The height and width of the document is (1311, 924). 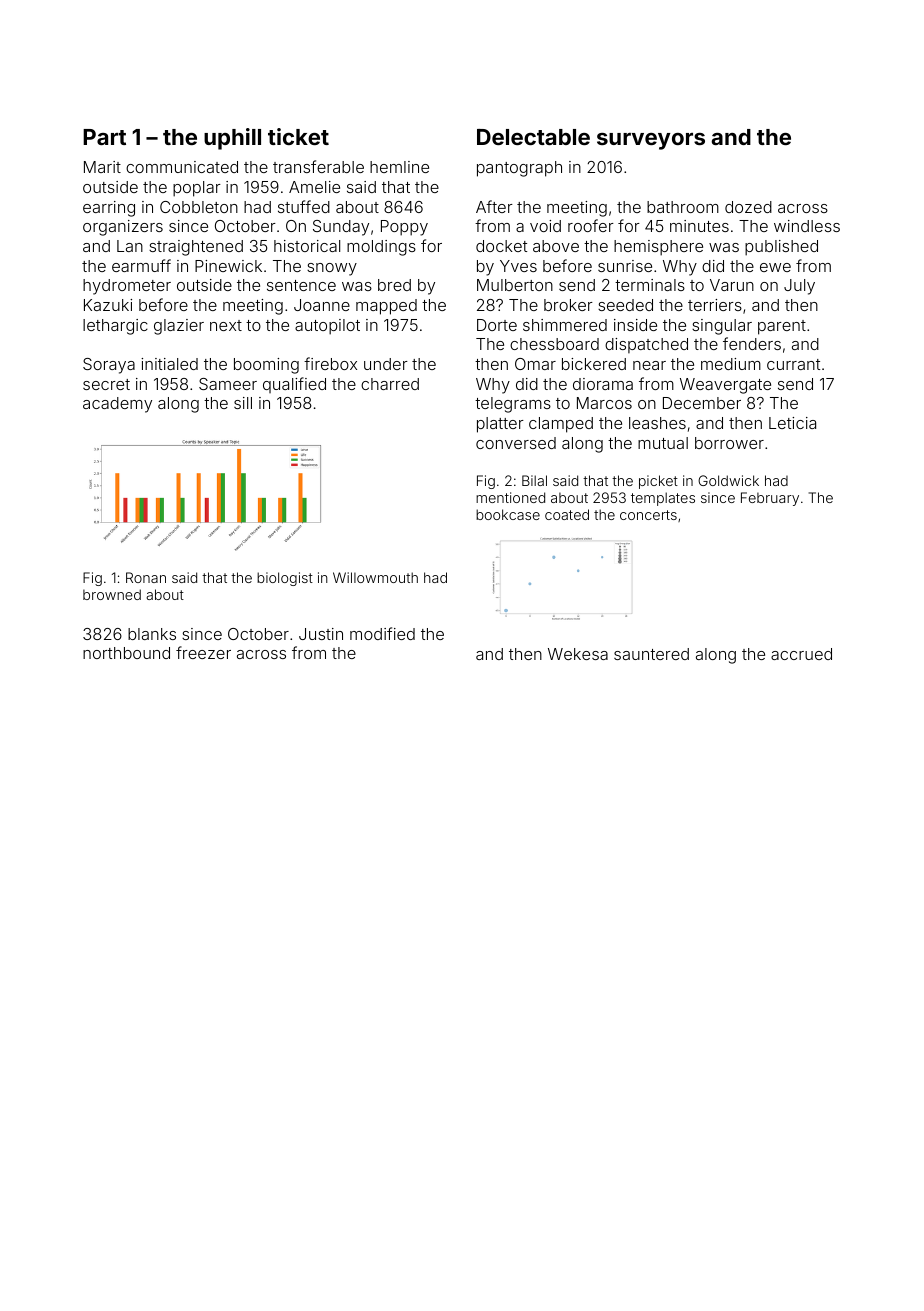 I want to click on windless, so click(x=807, y=226).
